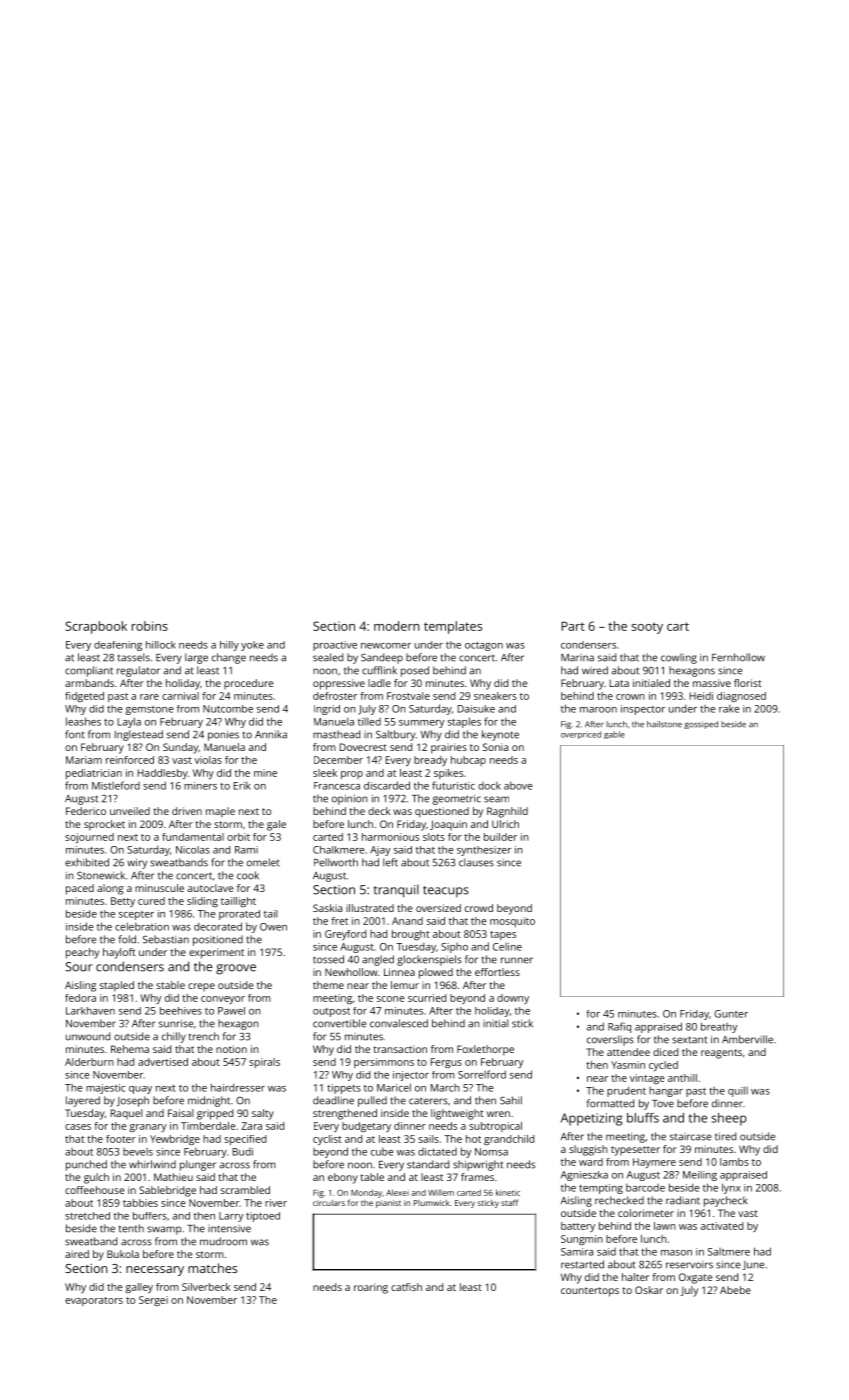 Image resolution: width=849 pixels, height=1400 pixels. What do you see at coordinates (432, 1203) in the screenshot?
I see `Plumwick` at bounding box center [432, 1203].
